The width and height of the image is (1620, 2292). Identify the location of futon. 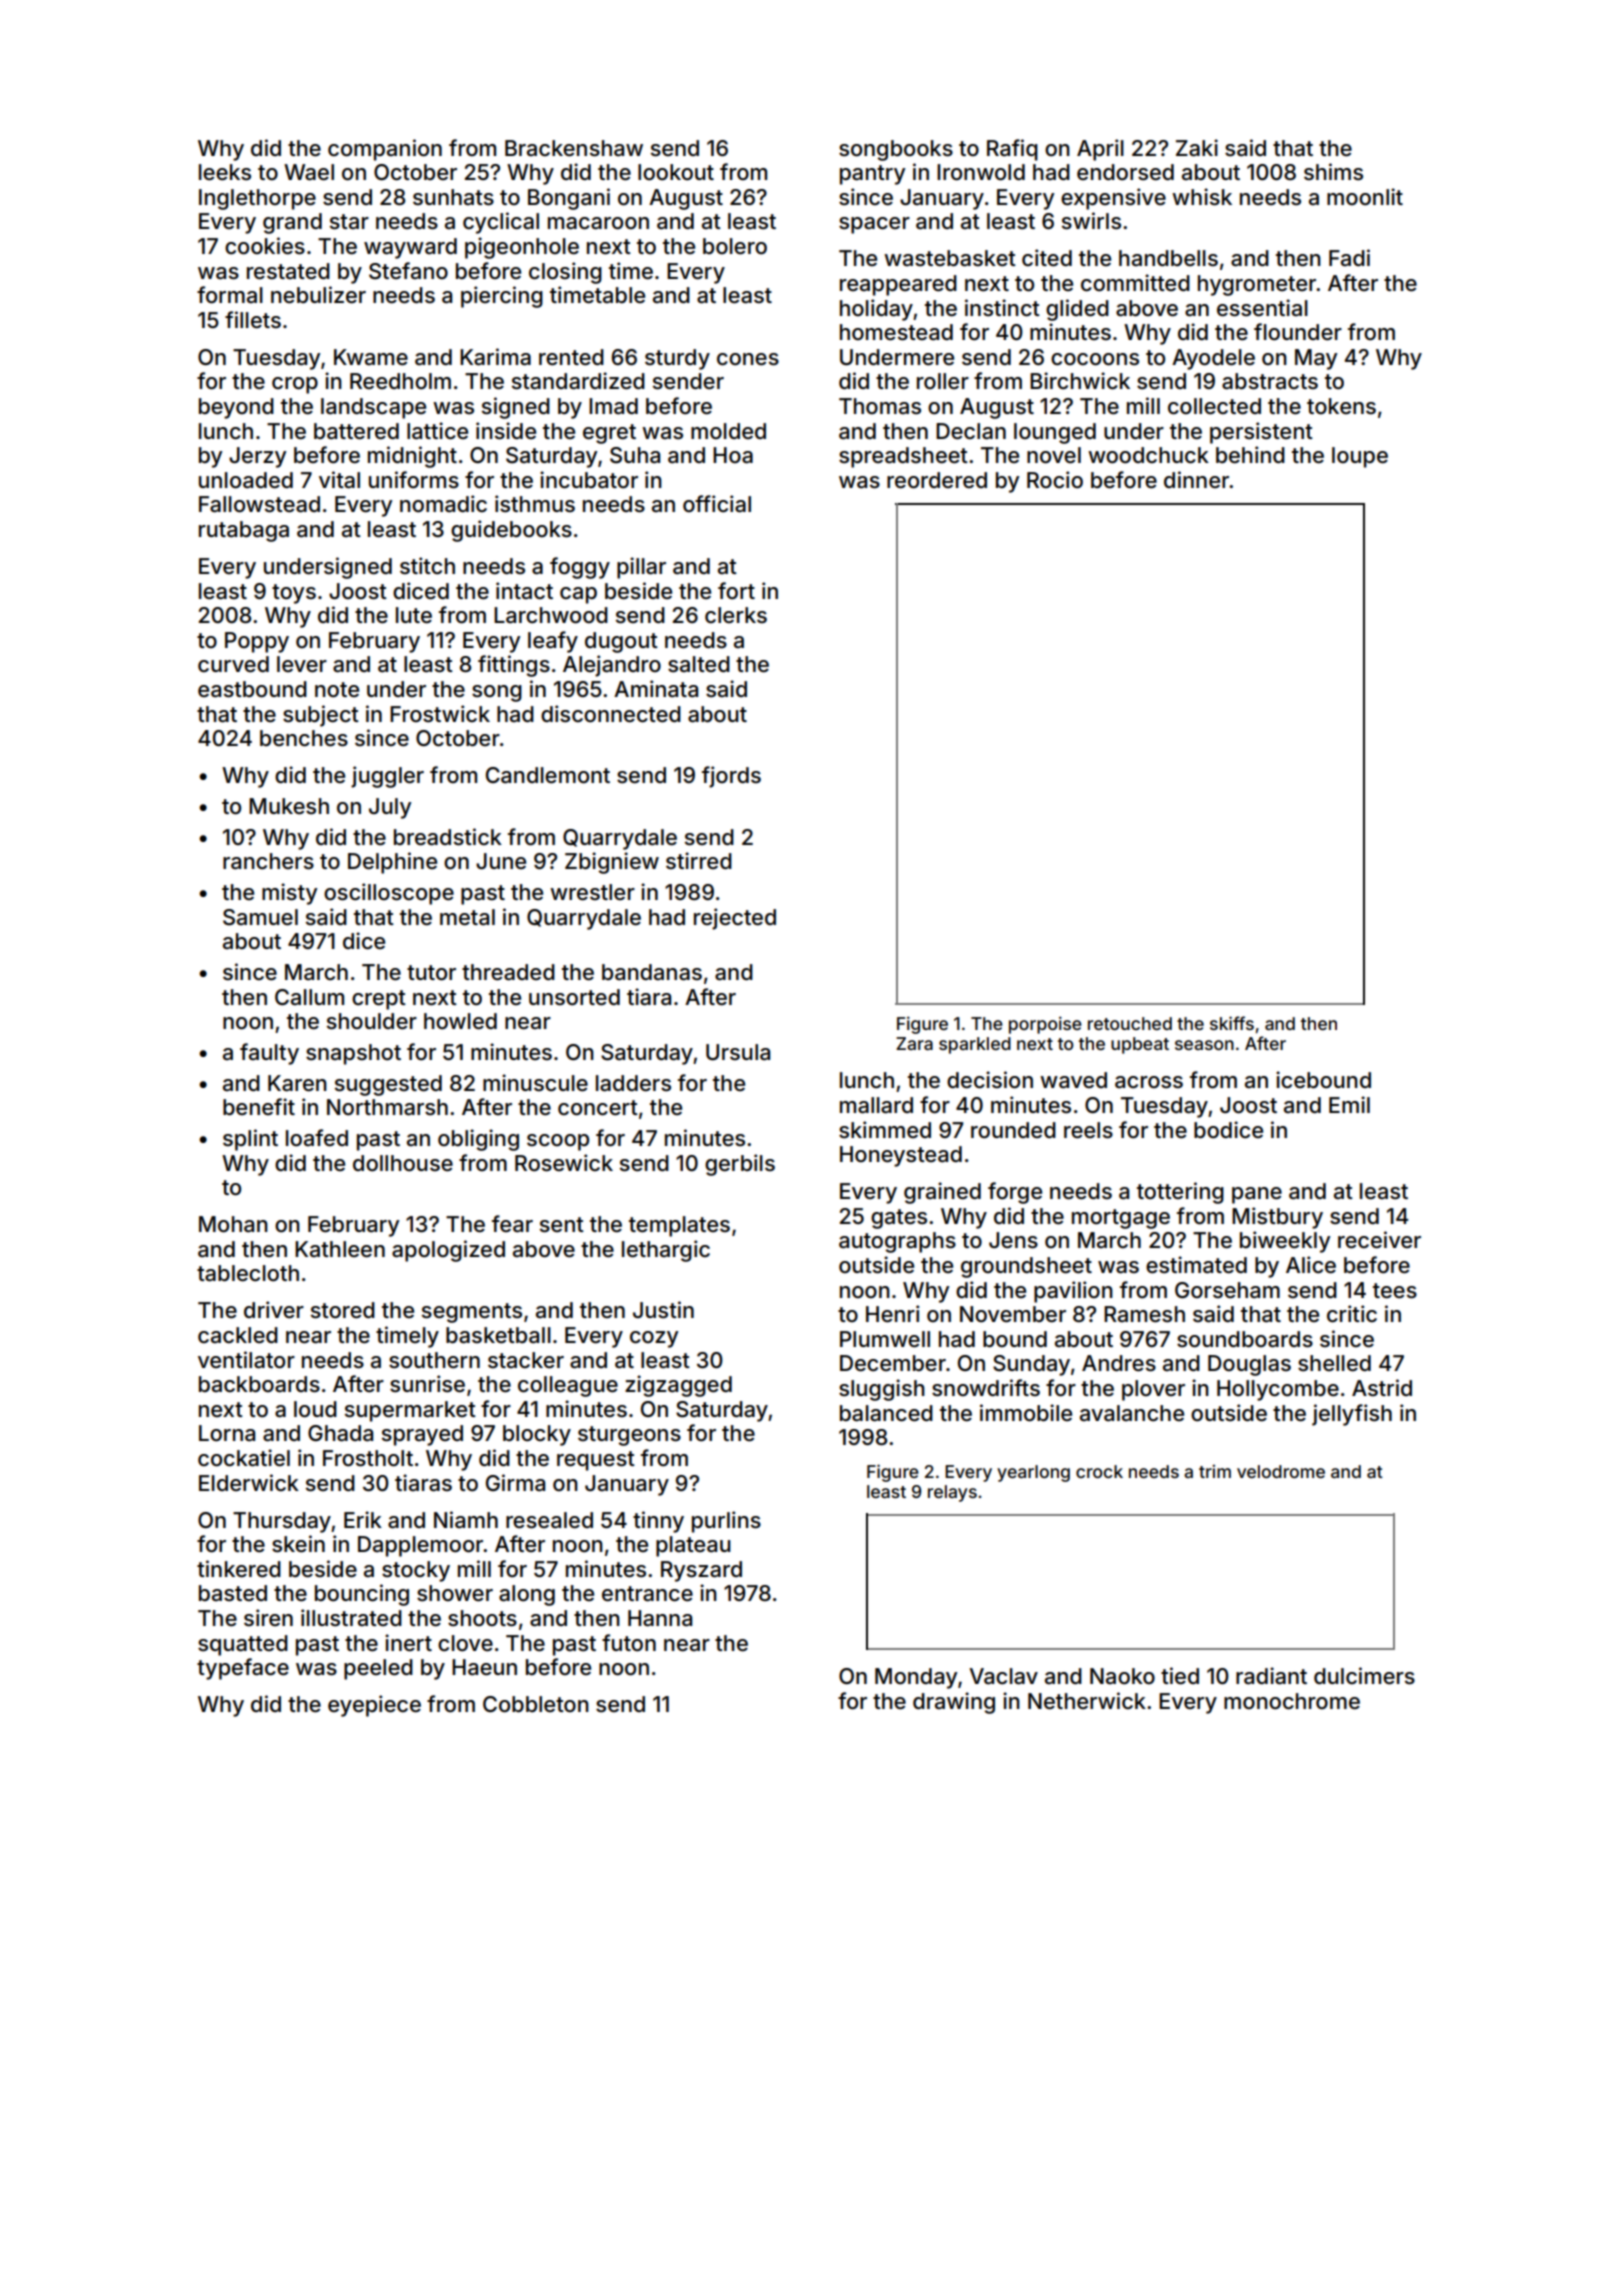
(629, 1643).
